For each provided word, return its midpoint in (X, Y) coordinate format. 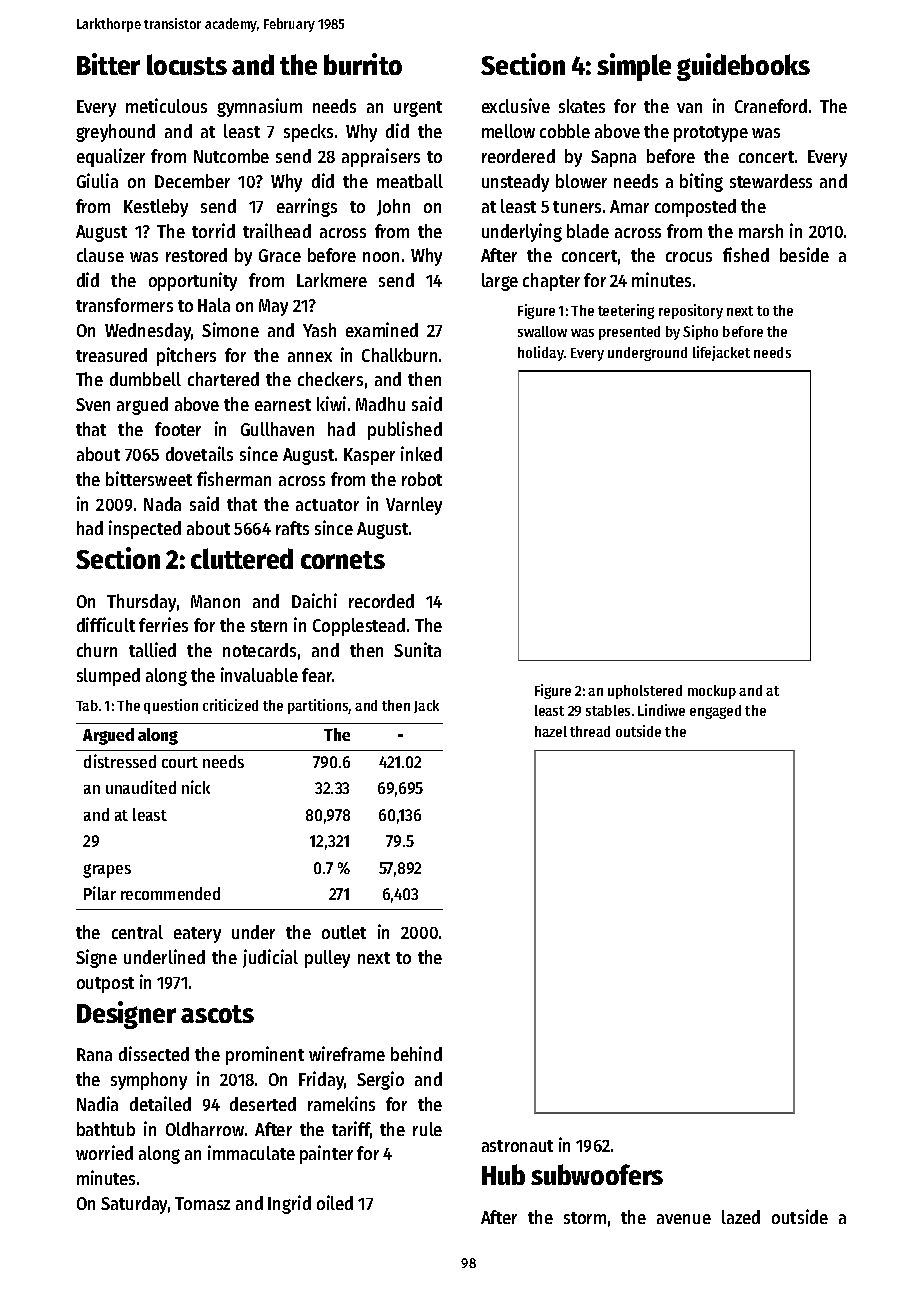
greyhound (115, 133)
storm (585, 1218)
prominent (265, 1055)
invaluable (259, 674)
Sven (93, 404)
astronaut (517, 1146)
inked (421, 453)
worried (104, 1152)
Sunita (417, 649)
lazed (741, 1217)
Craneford (771, 106)
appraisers (381, 157)
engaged (715, 712)
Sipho (700, 332)
